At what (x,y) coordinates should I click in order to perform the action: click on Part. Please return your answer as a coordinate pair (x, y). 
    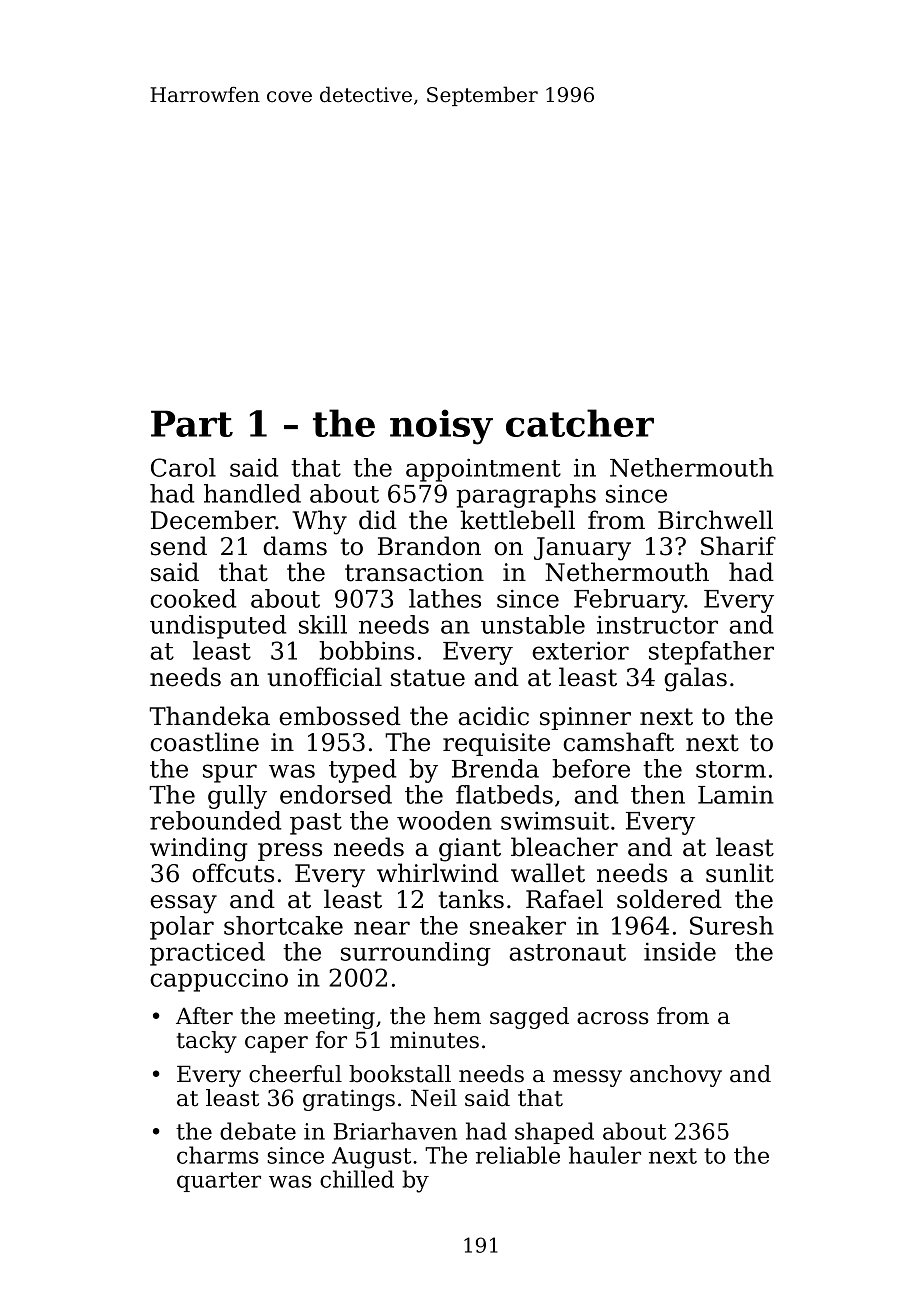
    Looking at the image, I should click on (192, 423).
